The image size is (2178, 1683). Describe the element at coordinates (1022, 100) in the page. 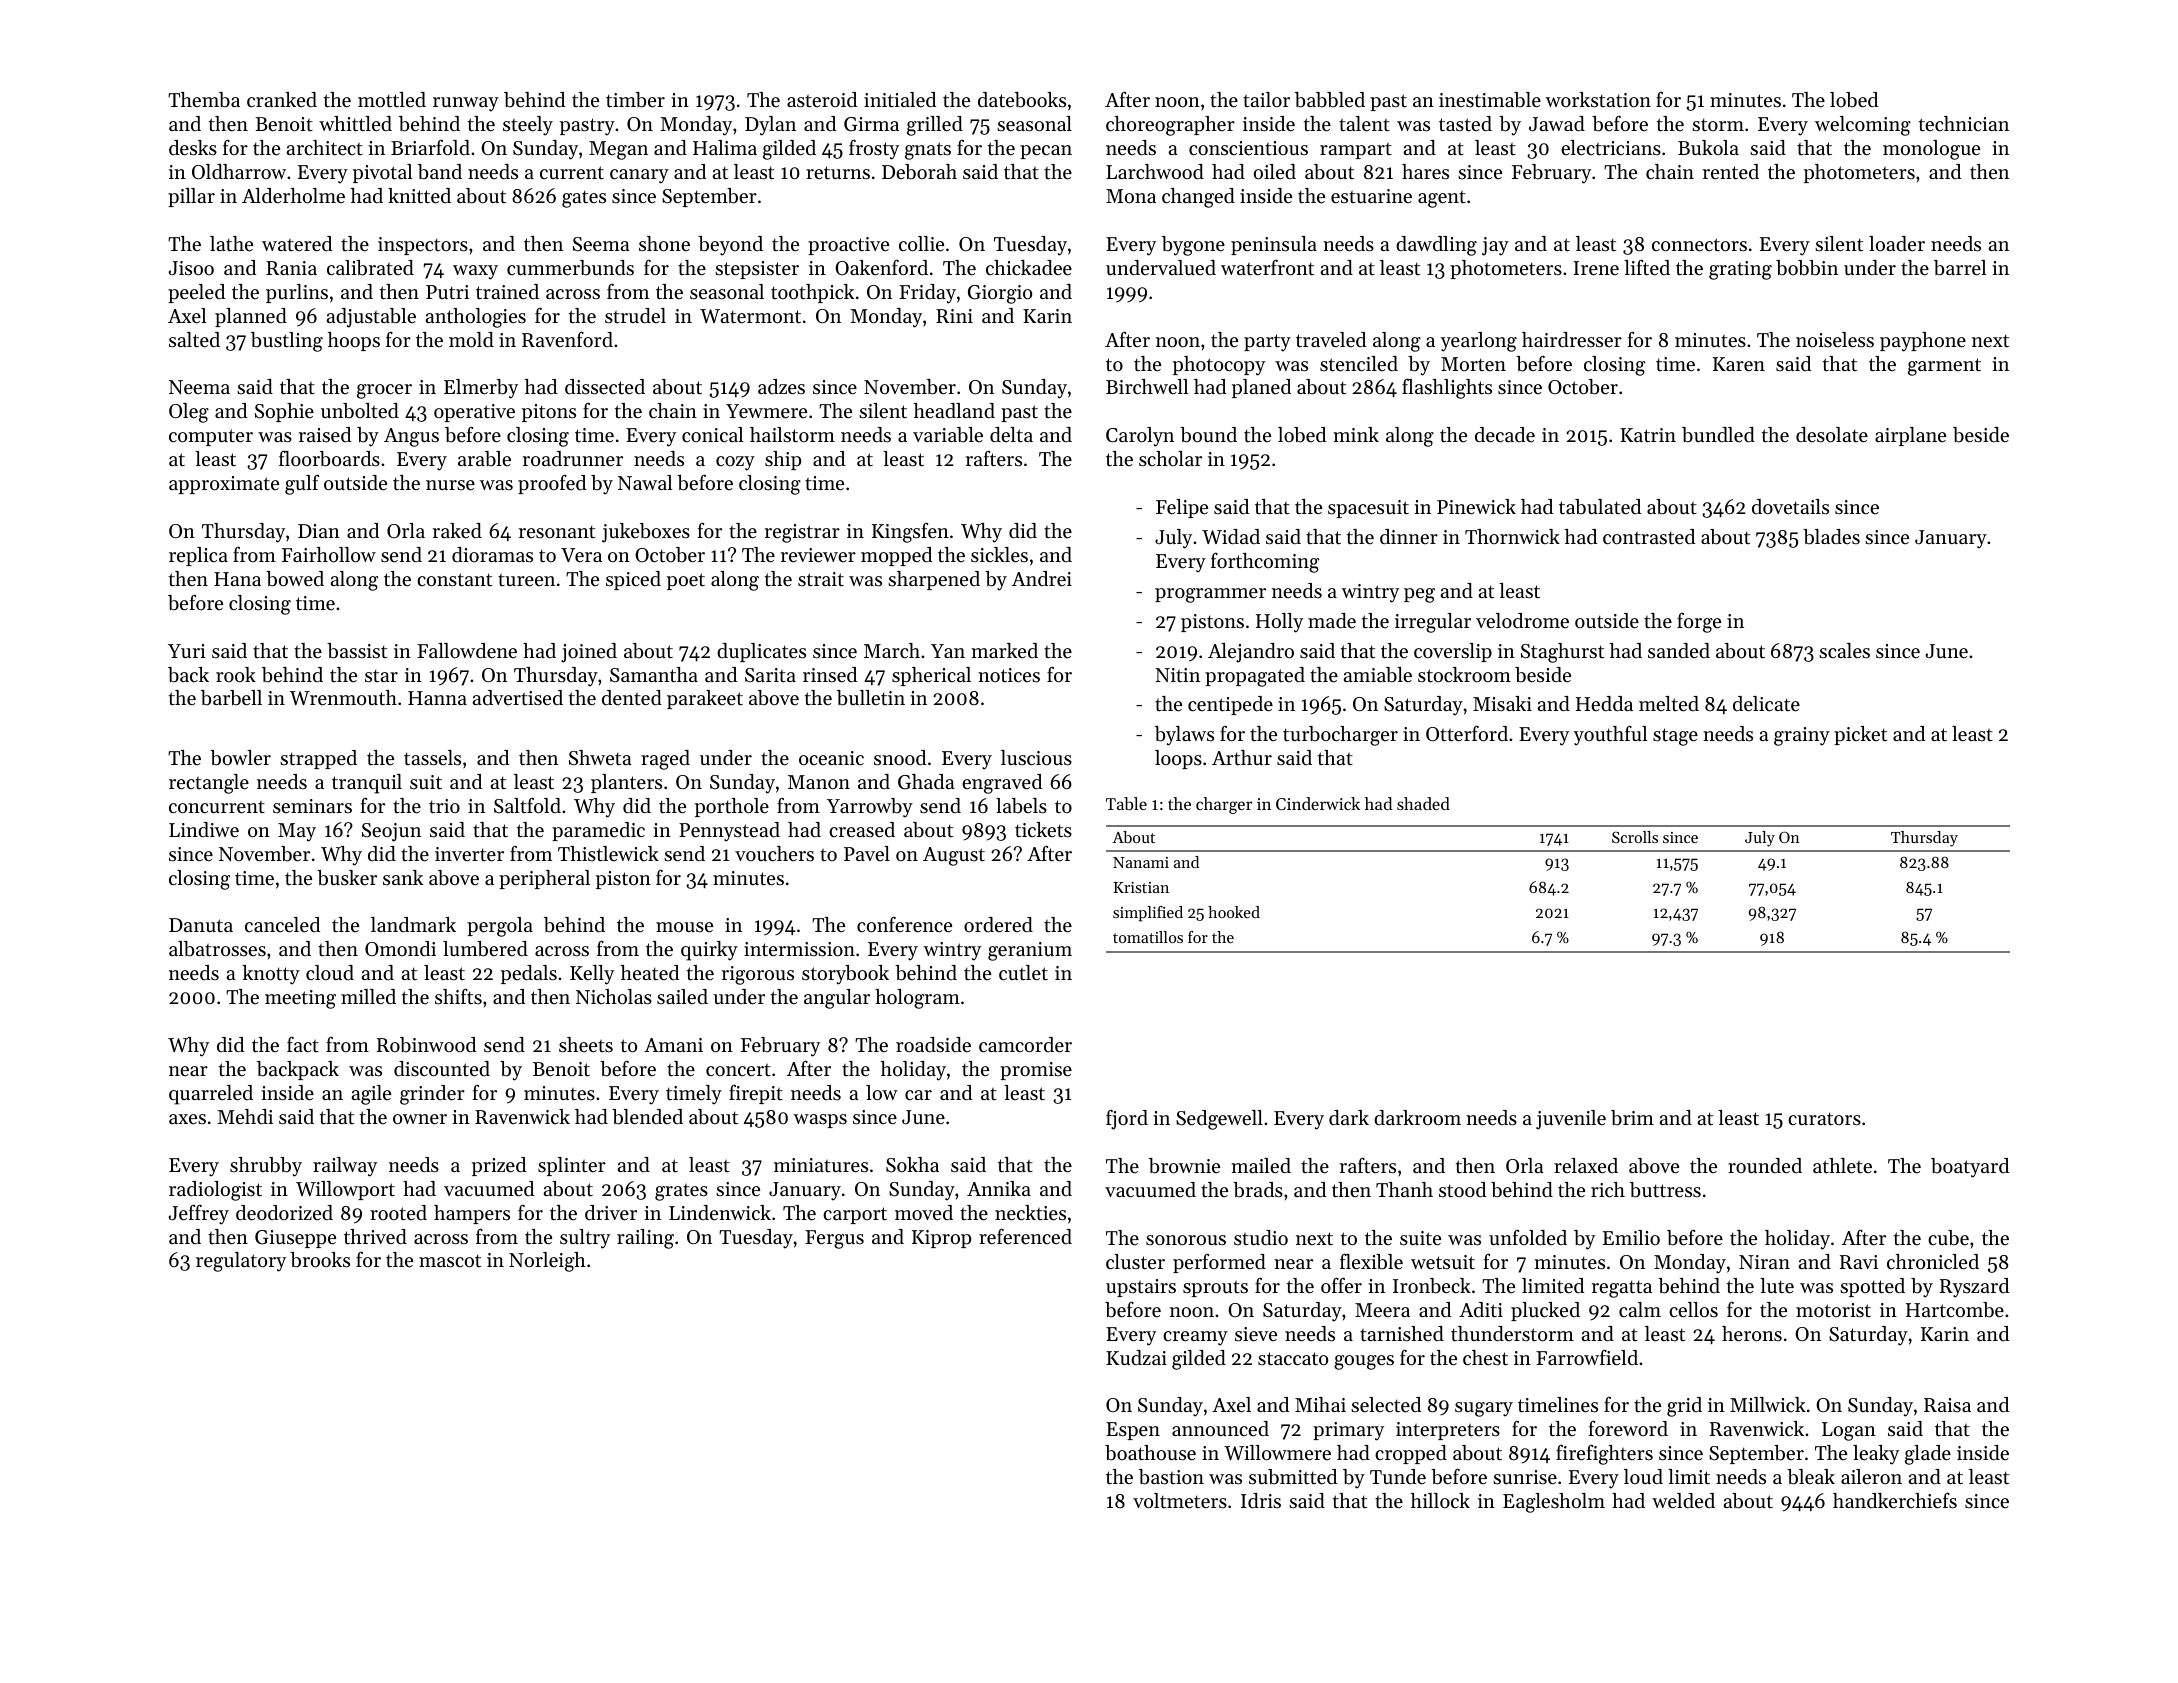

I see `datebooks` at that location.
